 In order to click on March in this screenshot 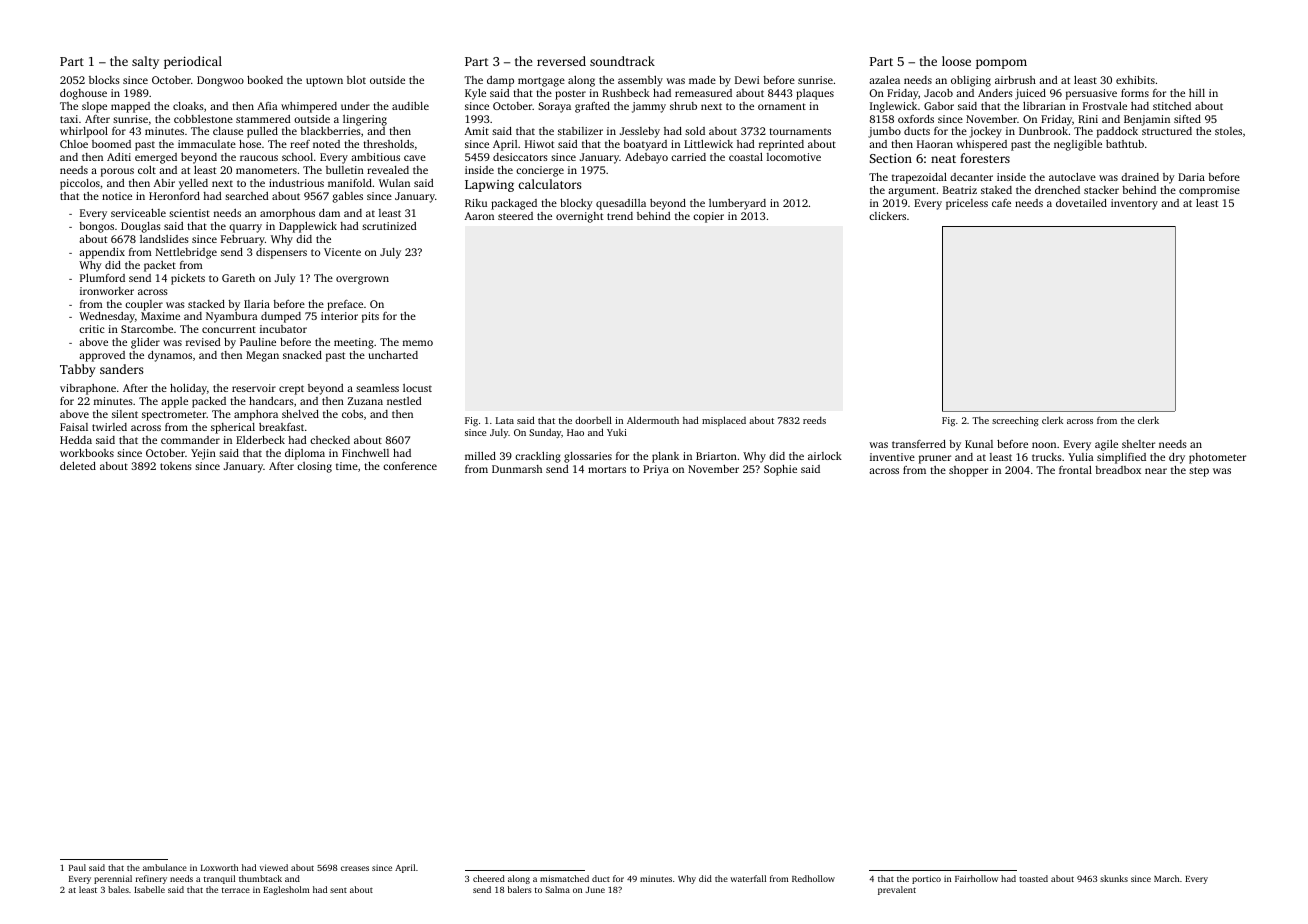, I will do `click(1166, 878)`.
